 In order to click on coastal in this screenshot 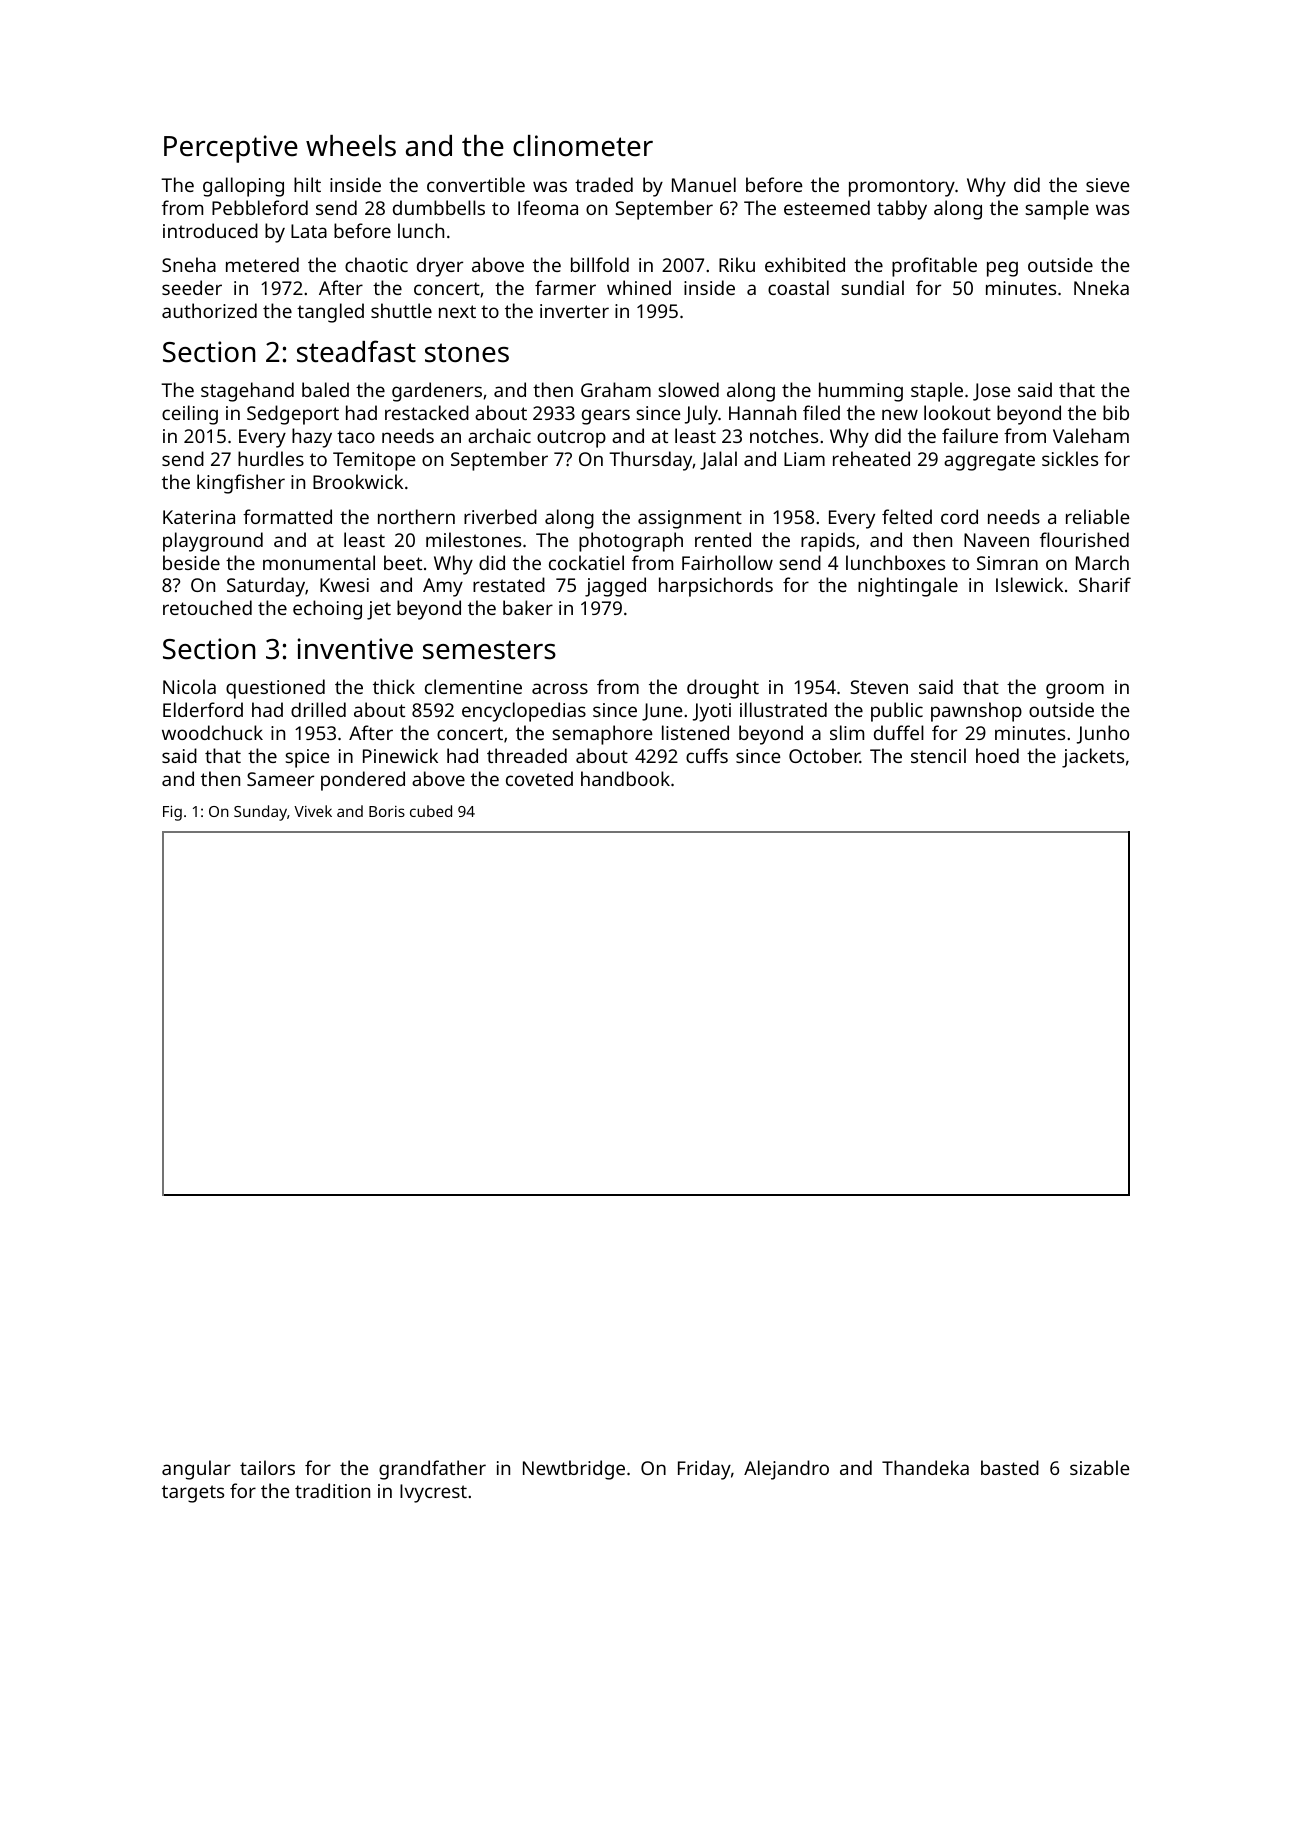, I will do `click(798, 287)`.
